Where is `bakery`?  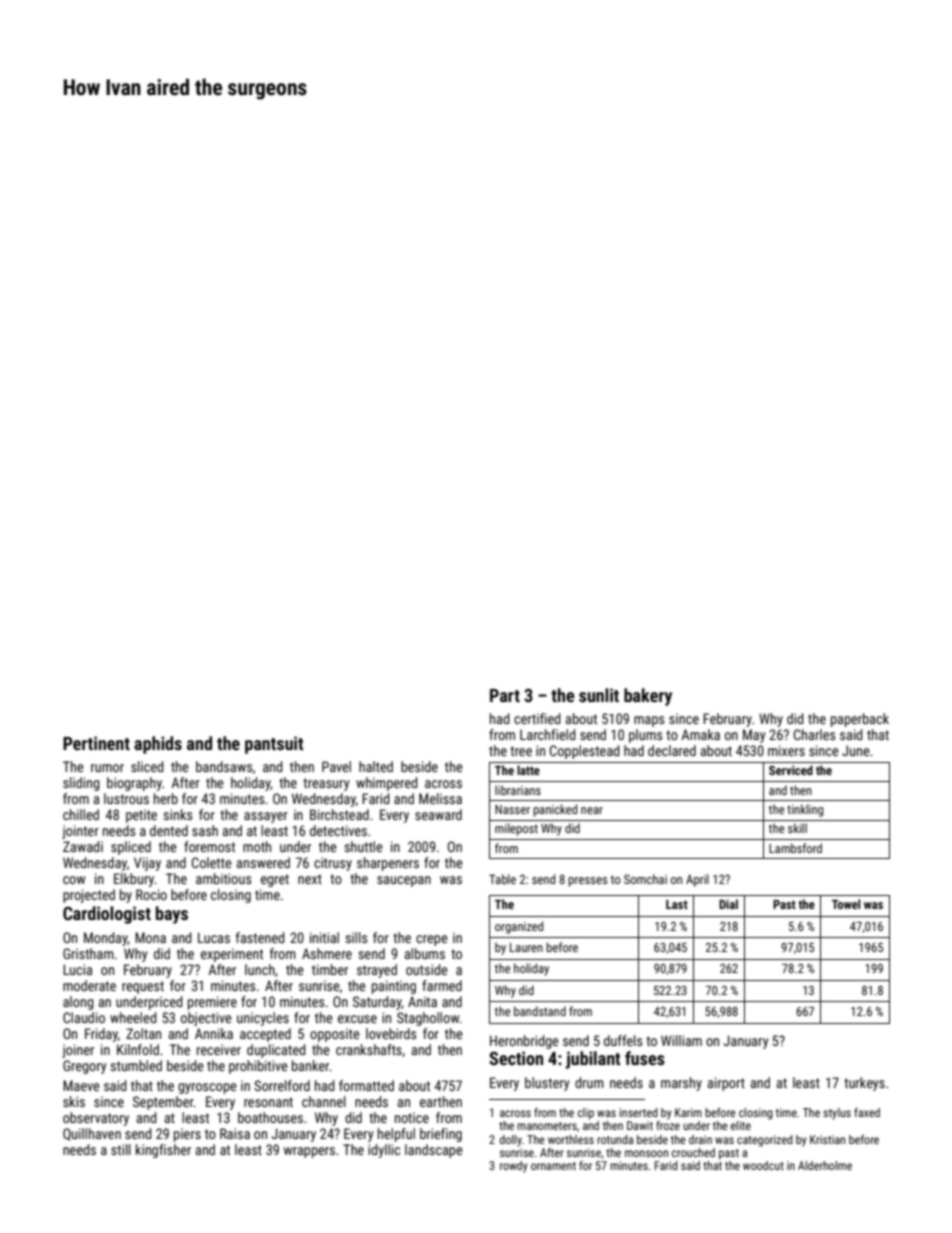
bakery is located at coordinates (648, 697).
